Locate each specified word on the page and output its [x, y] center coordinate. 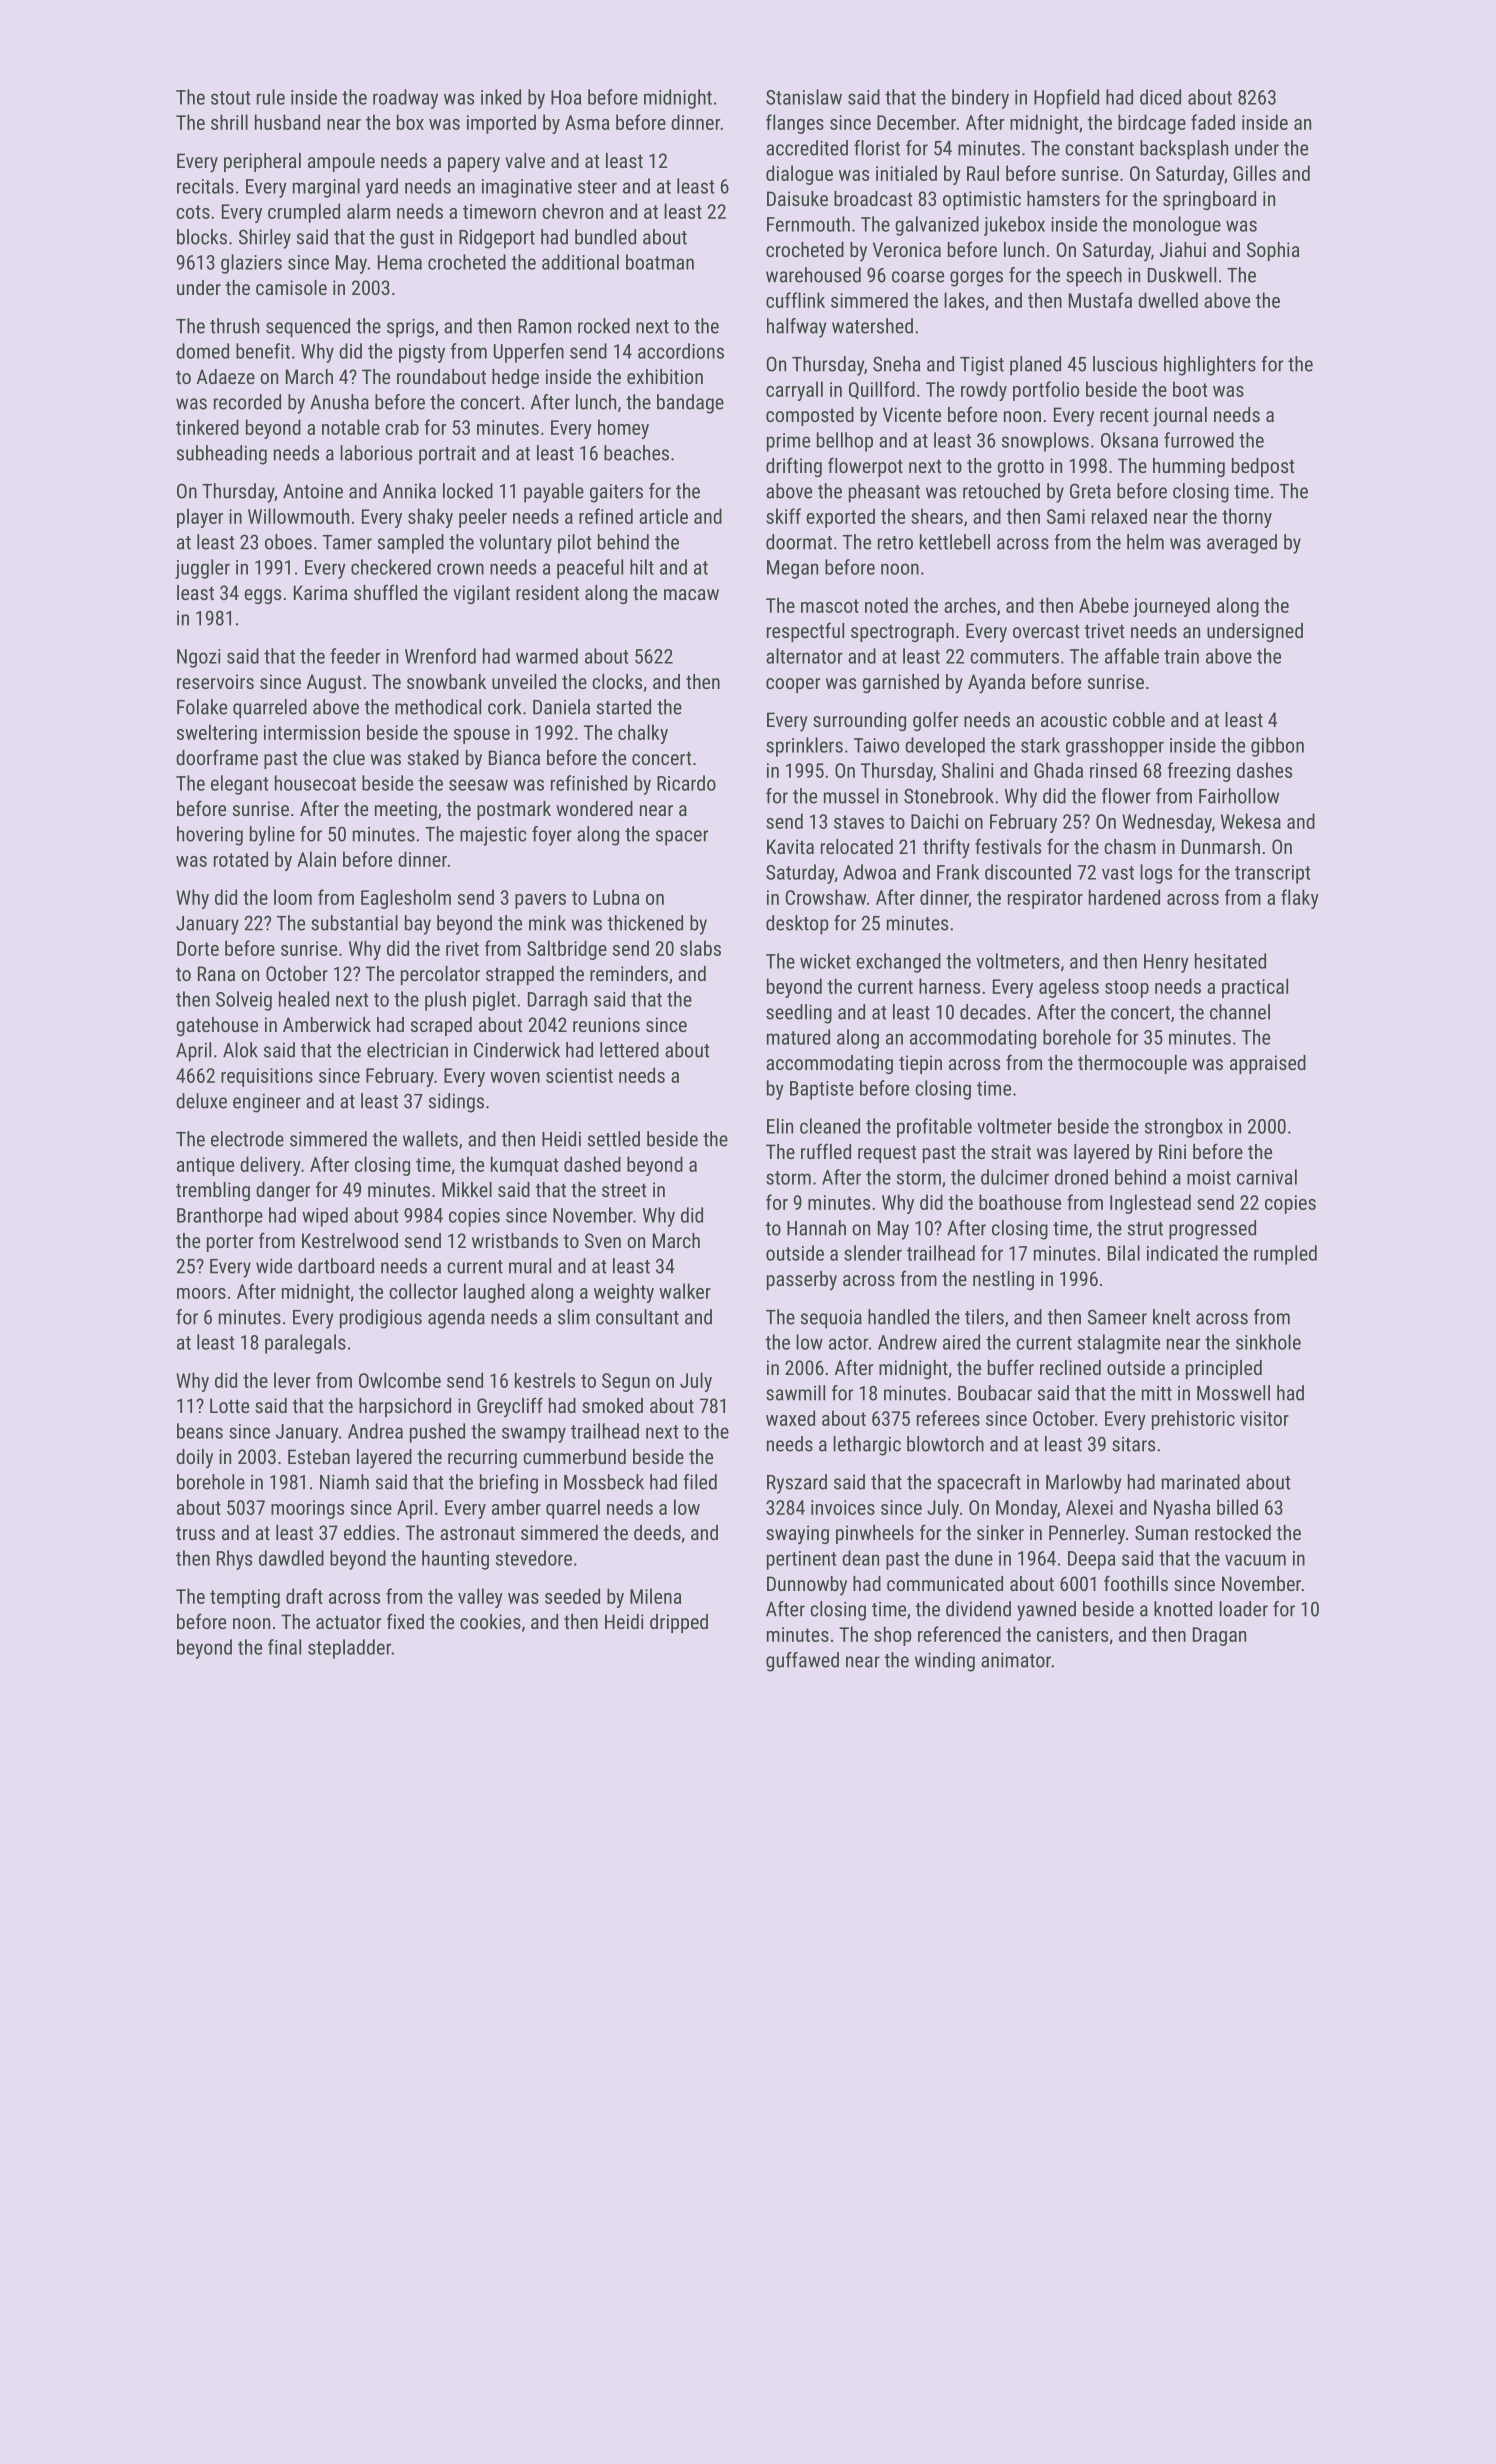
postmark [514, 810]
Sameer [1117, 1317]
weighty [624, 1293]
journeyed [1171, 607]
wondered [594, 808]
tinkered [207, 427]
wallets [430, 1139]
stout [230, 98]
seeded [572, 1596]
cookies [490, 1621]
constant [1099, 149]
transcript [1272, 874]
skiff [783, 516]
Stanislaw [804, 97]
